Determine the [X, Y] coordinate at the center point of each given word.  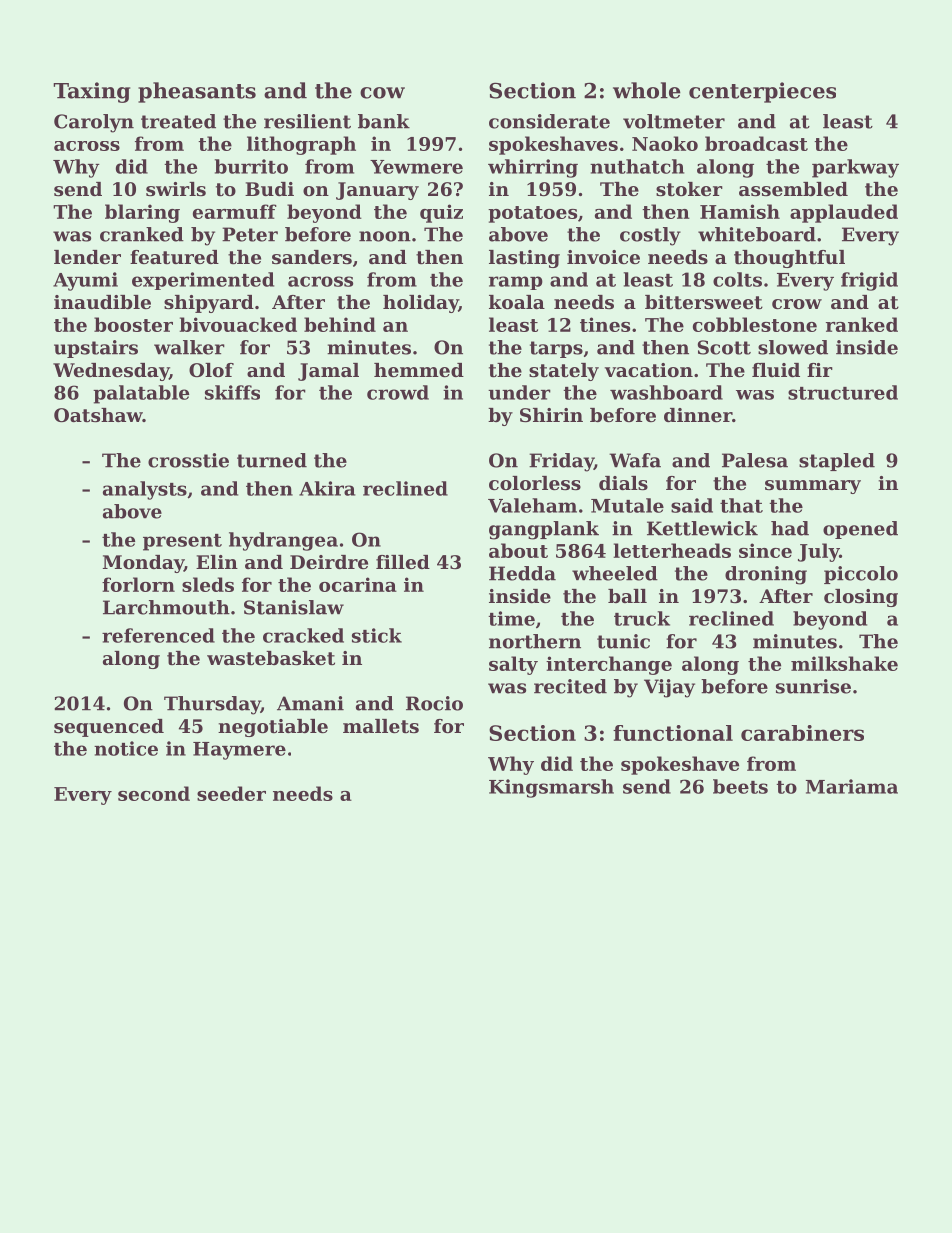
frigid [869, 281]
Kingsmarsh [551, 788]
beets [740, 786]
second [154, 793]
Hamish [740, 211]
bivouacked [238, 324]
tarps [556, 349]
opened [860, 530]
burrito [251, 166]
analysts [145, 490]
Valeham [532, 505]
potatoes [532, 214]
